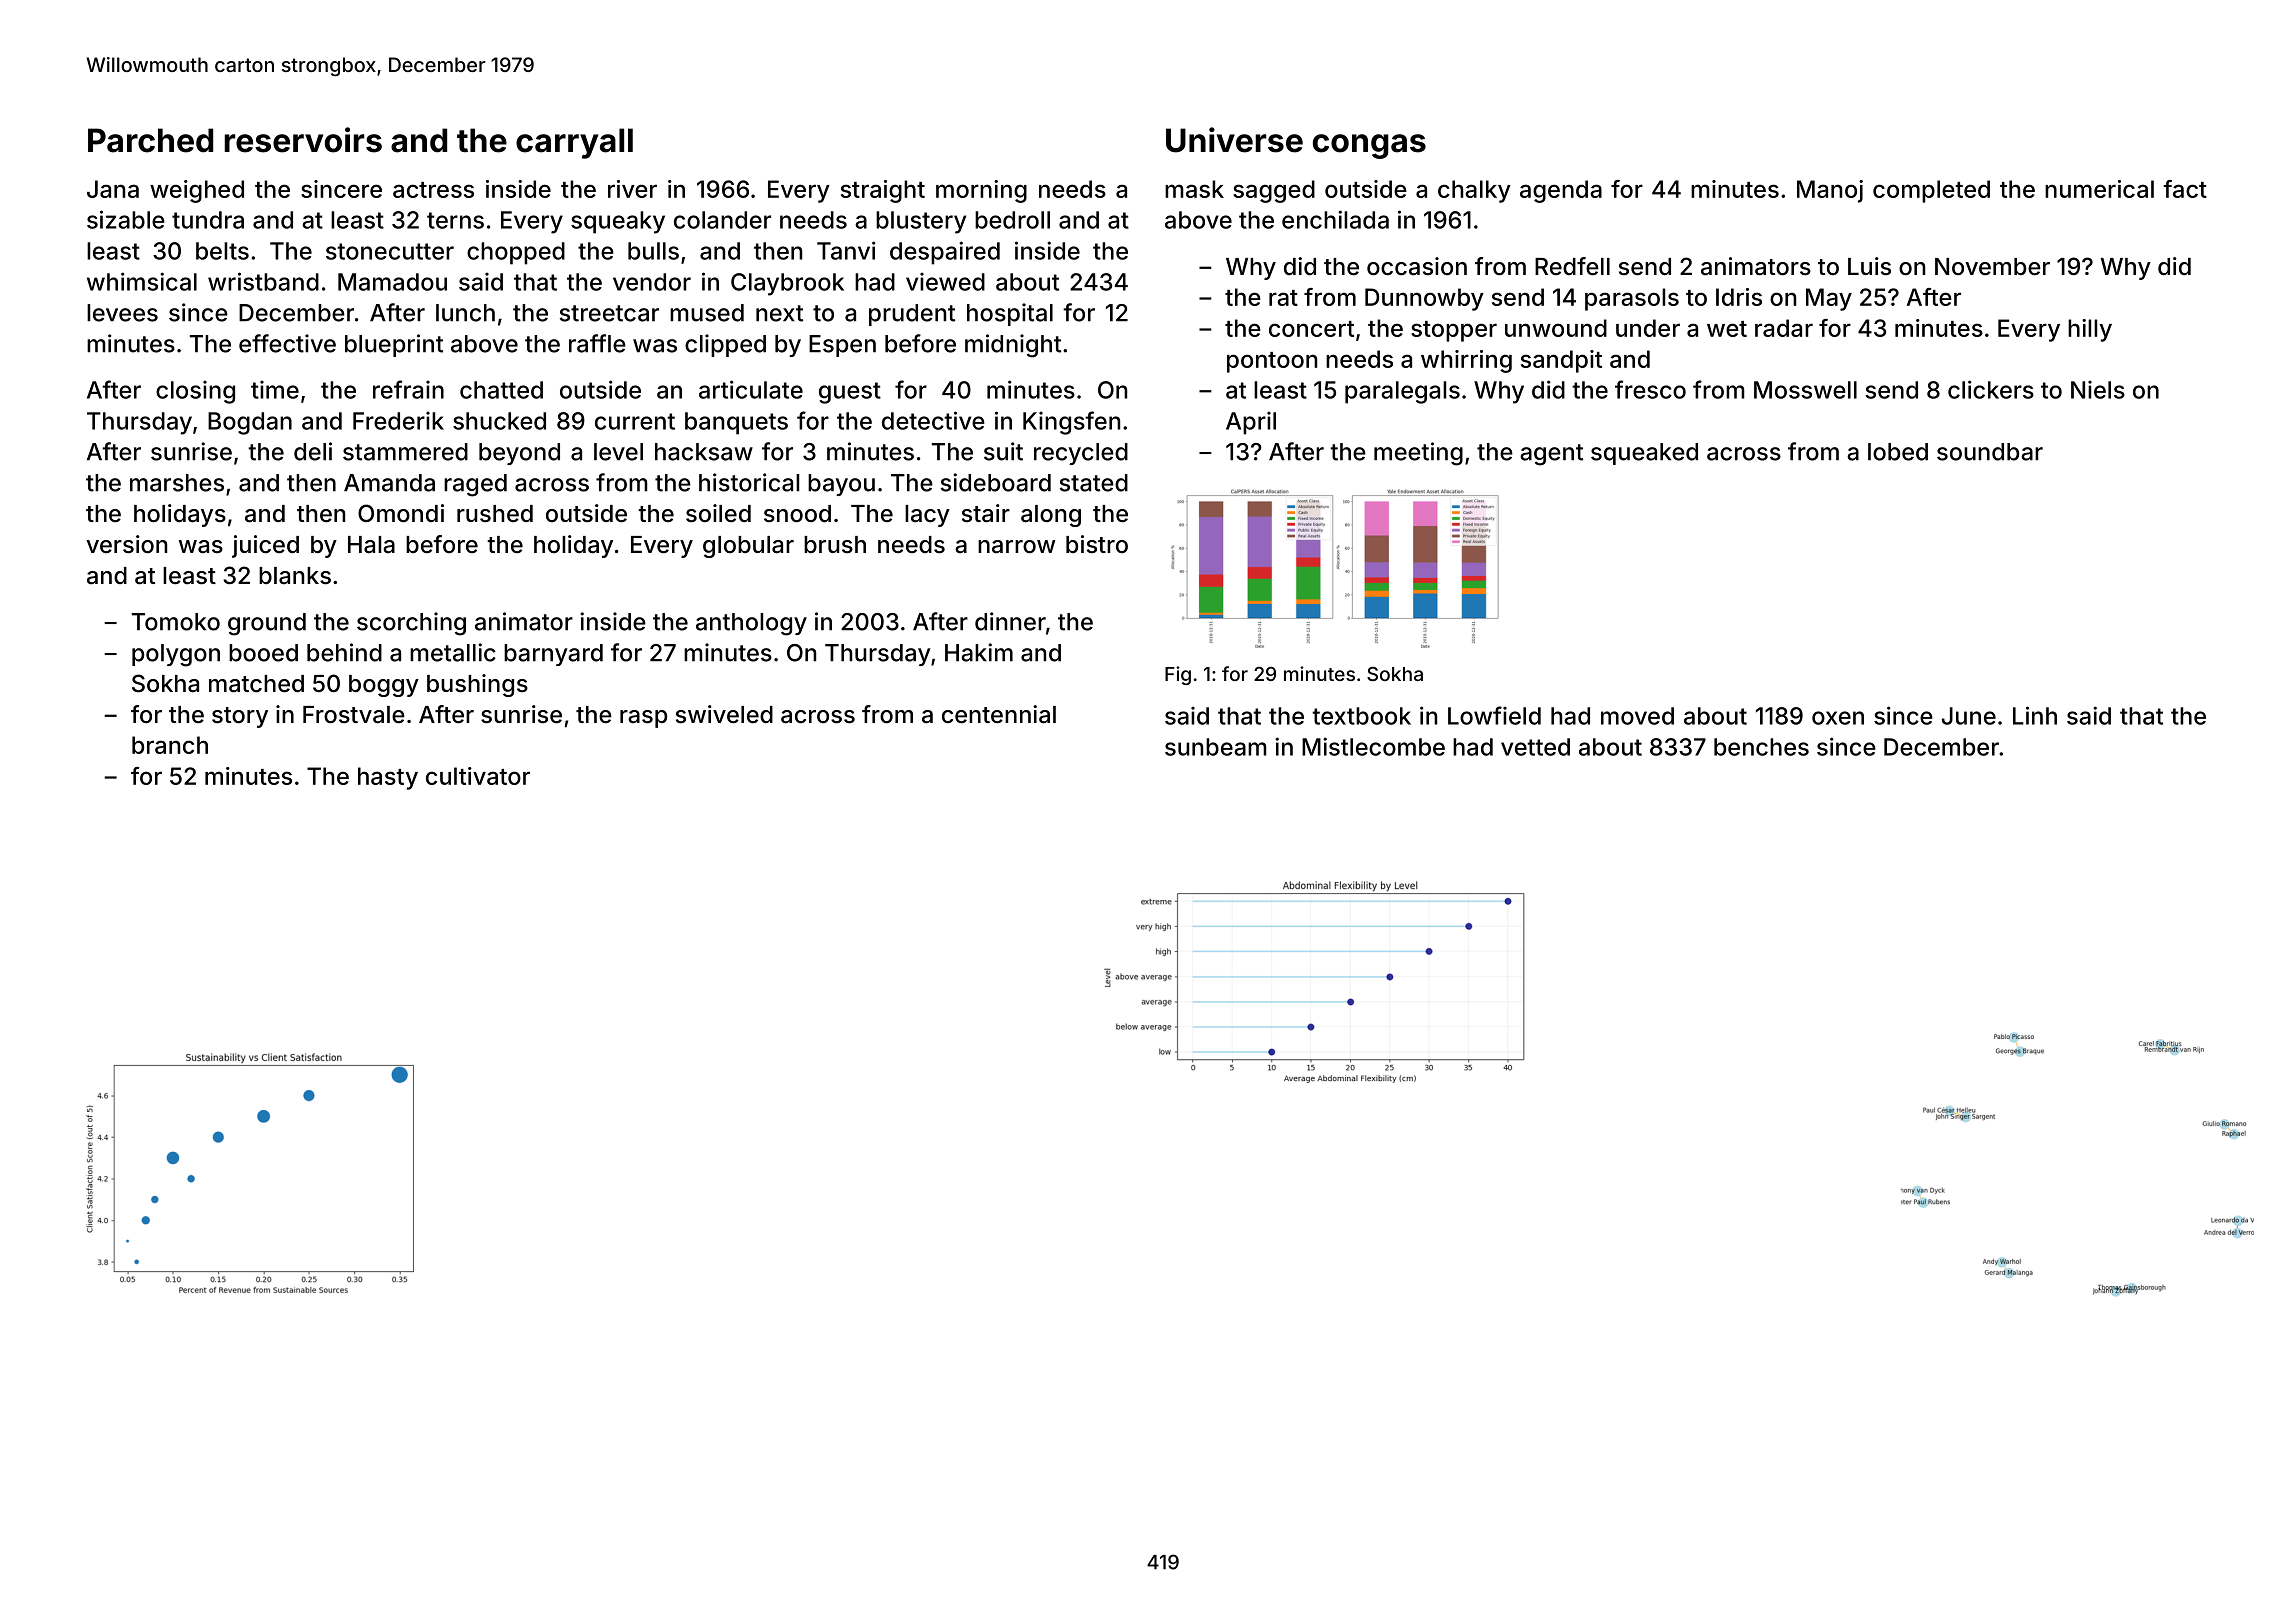 Image resolution: width=2293 pixels, height=1621 pixels. What do you see at coordinates (1097, 544) in the screenshot?
I see `bistro` at bounding box center [1097, 544].
